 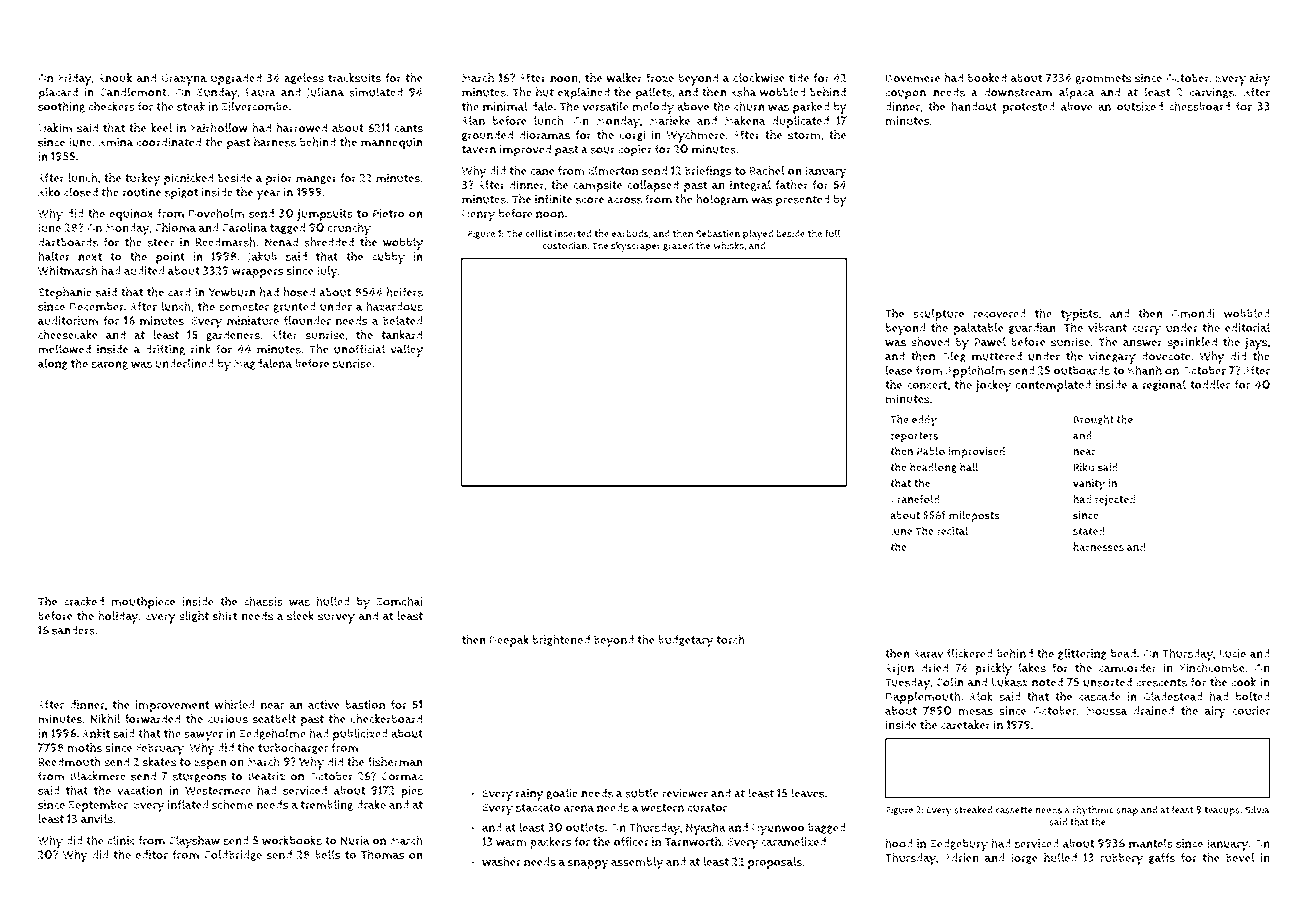 What do you see at coordinates (1088, 530) in the image?
I see `stated` at bounding box center [1088, 530].
